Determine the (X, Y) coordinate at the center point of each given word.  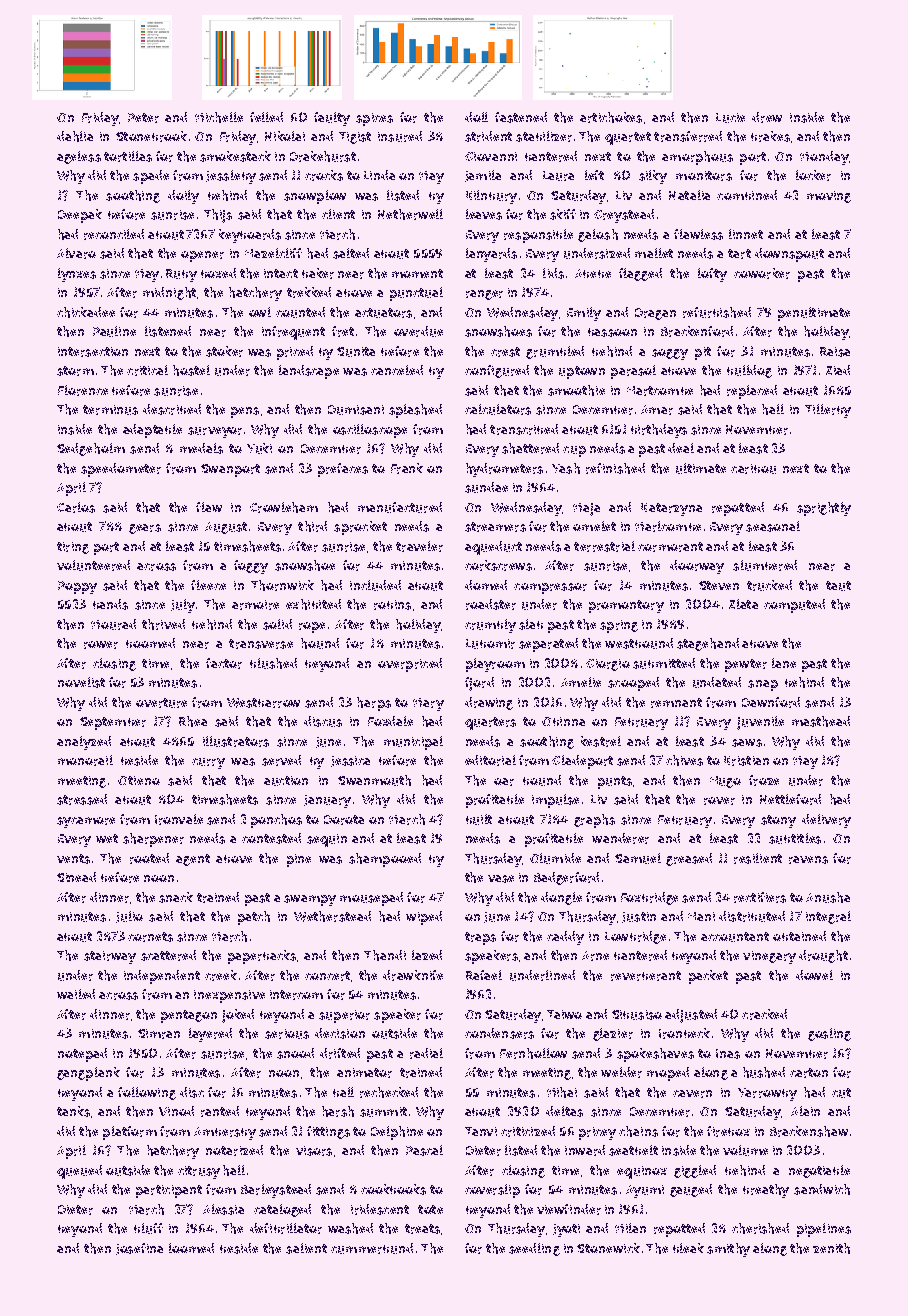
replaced (752, 392)
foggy (251, 567)
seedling (534, 1249)
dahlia (75, 136)
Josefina (139, 1249)
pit (703, 353)
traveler (419, 546)
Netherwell (410, 214)
